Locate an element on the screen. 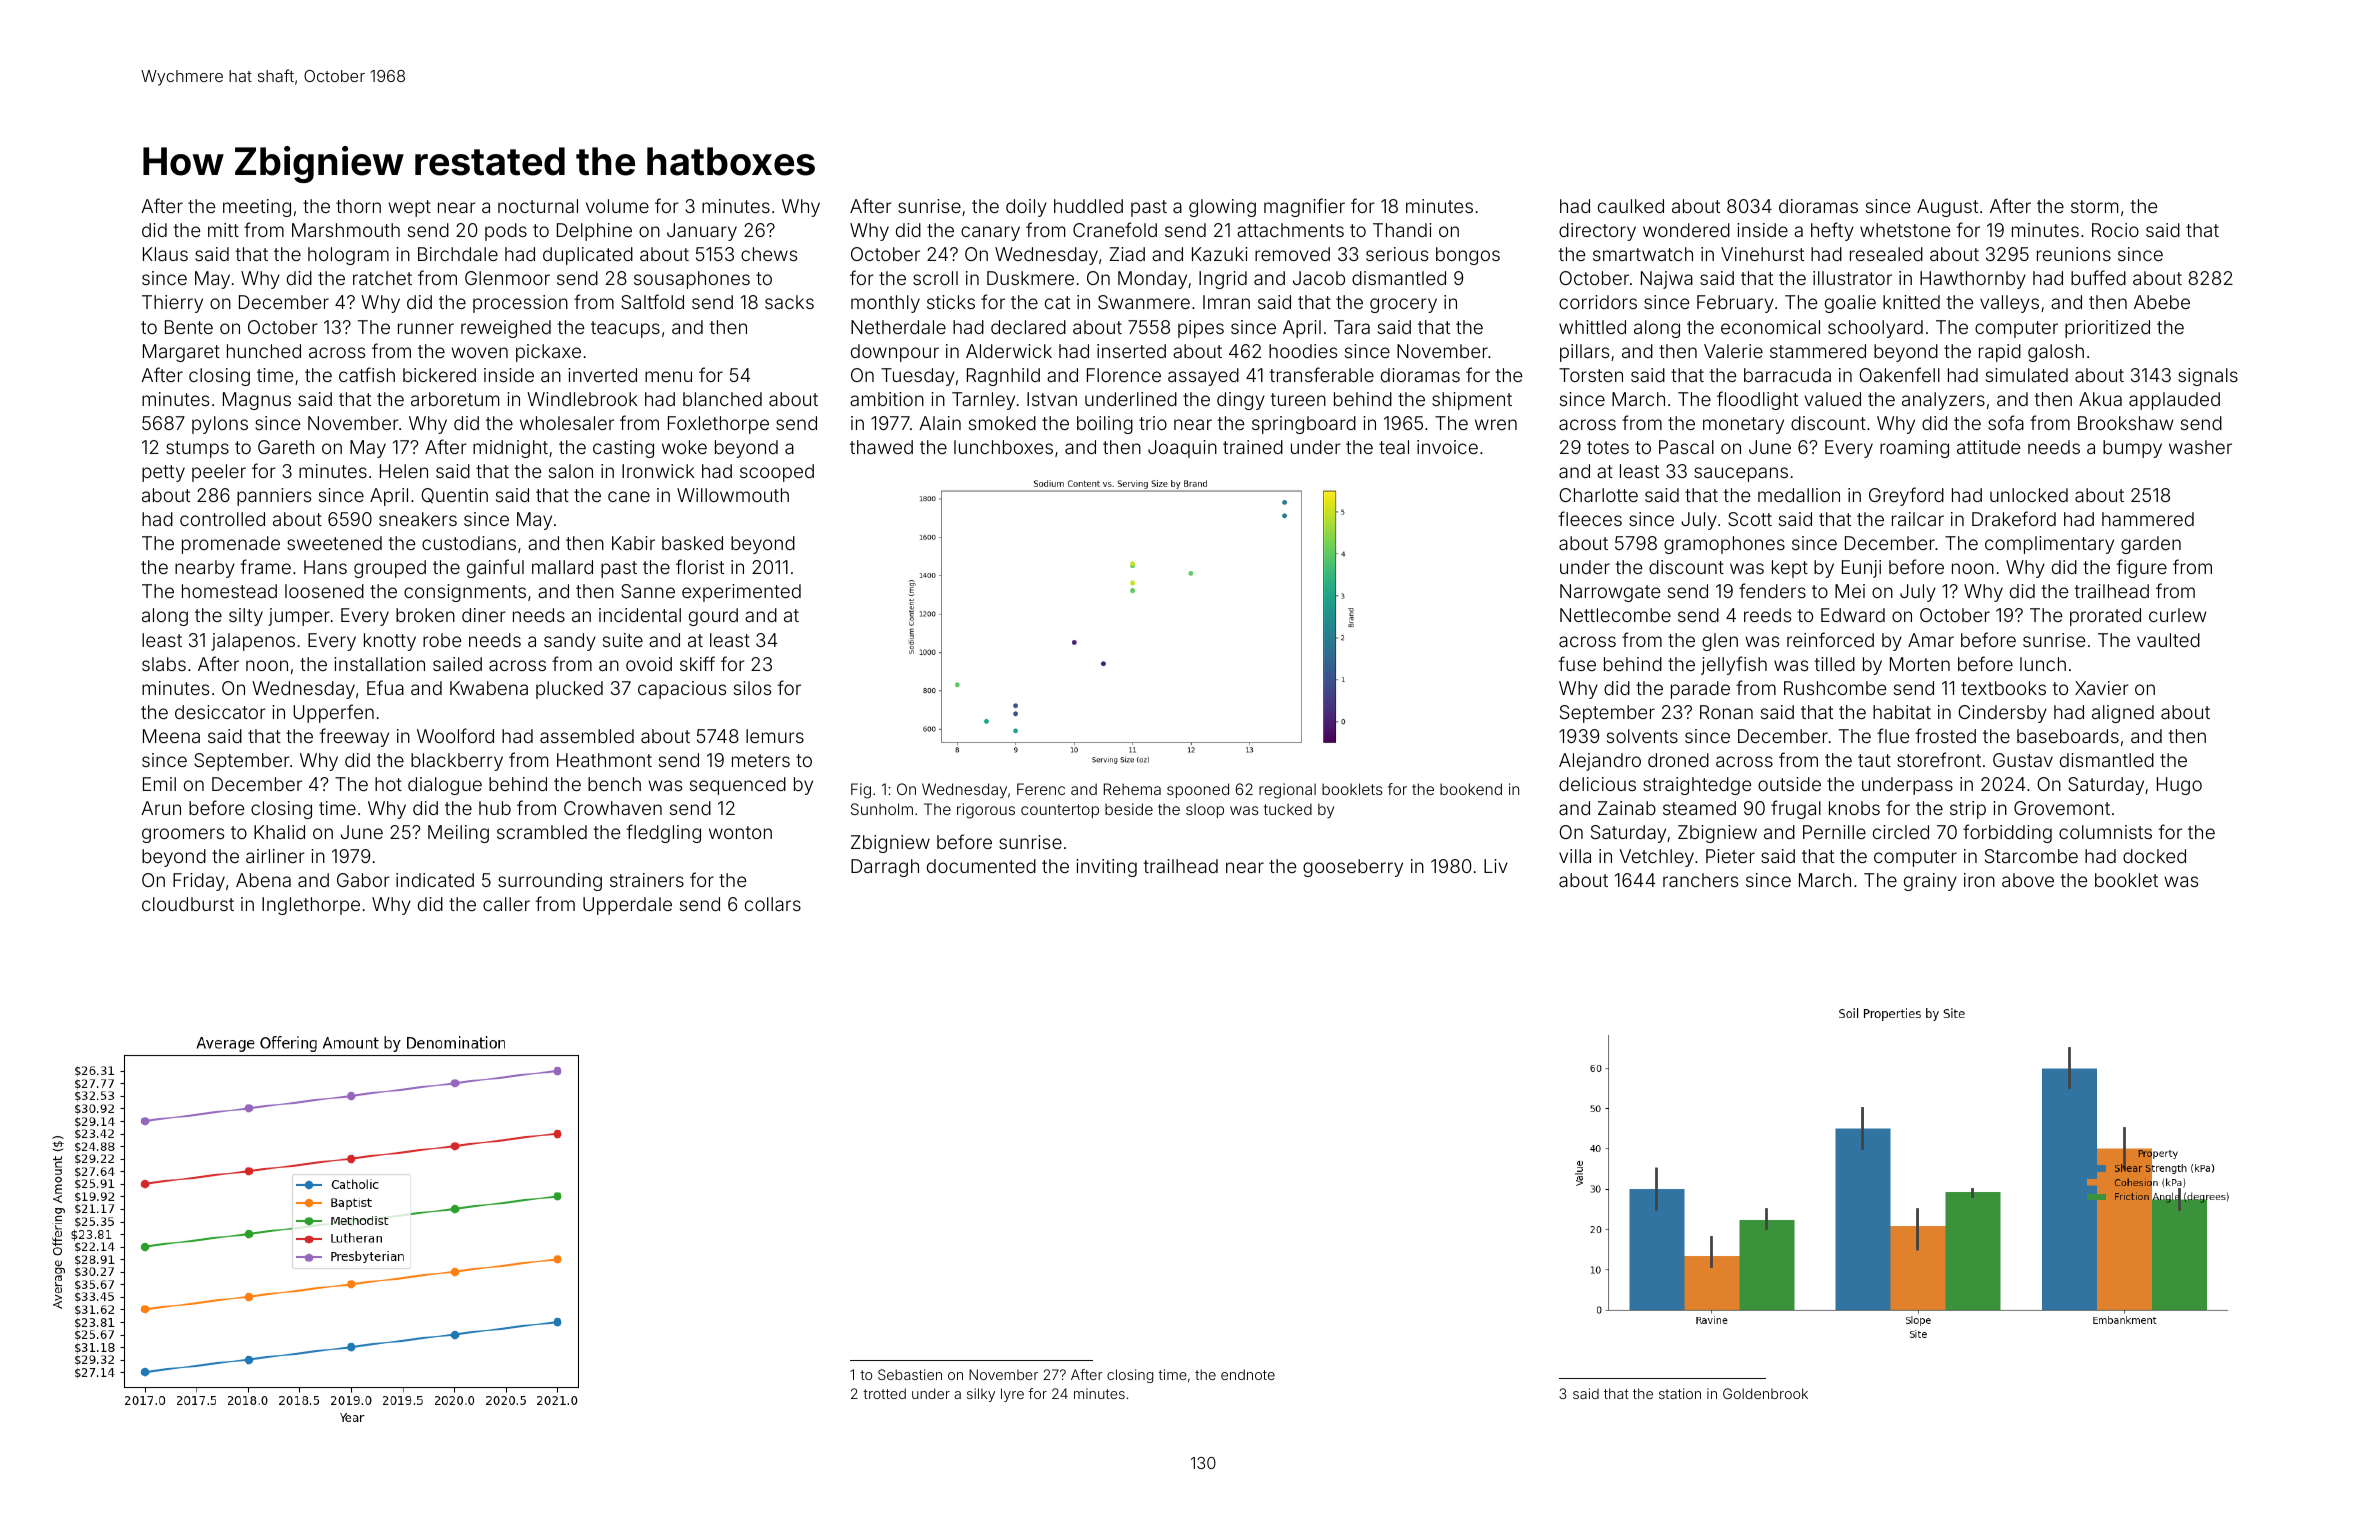 The image size is (2380, 1540). documented is located at coordinates (981, 866).
